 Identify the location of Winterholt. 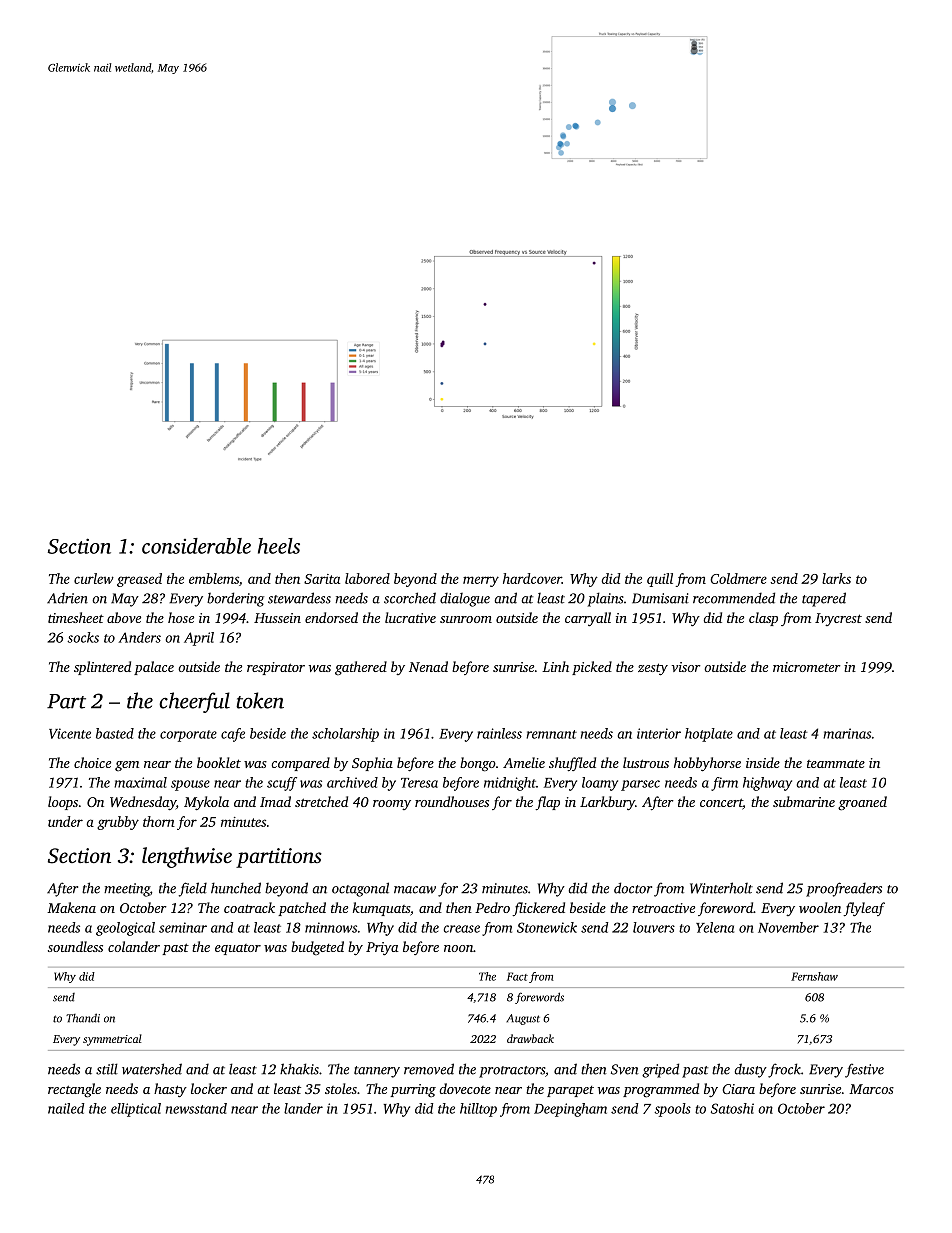
(721, 888).
